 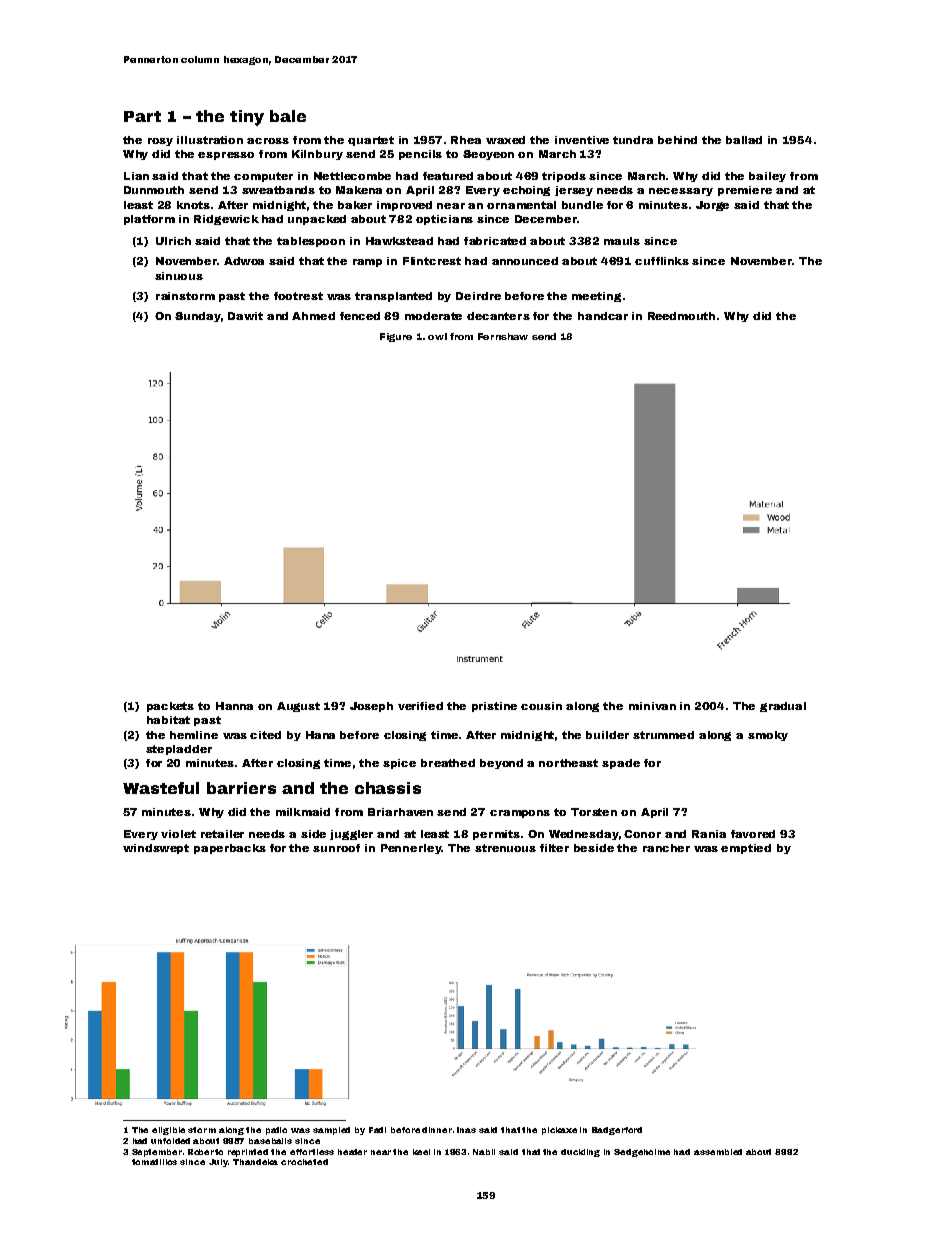 I want to click on Fadi, so click(x=377, y=1130).
